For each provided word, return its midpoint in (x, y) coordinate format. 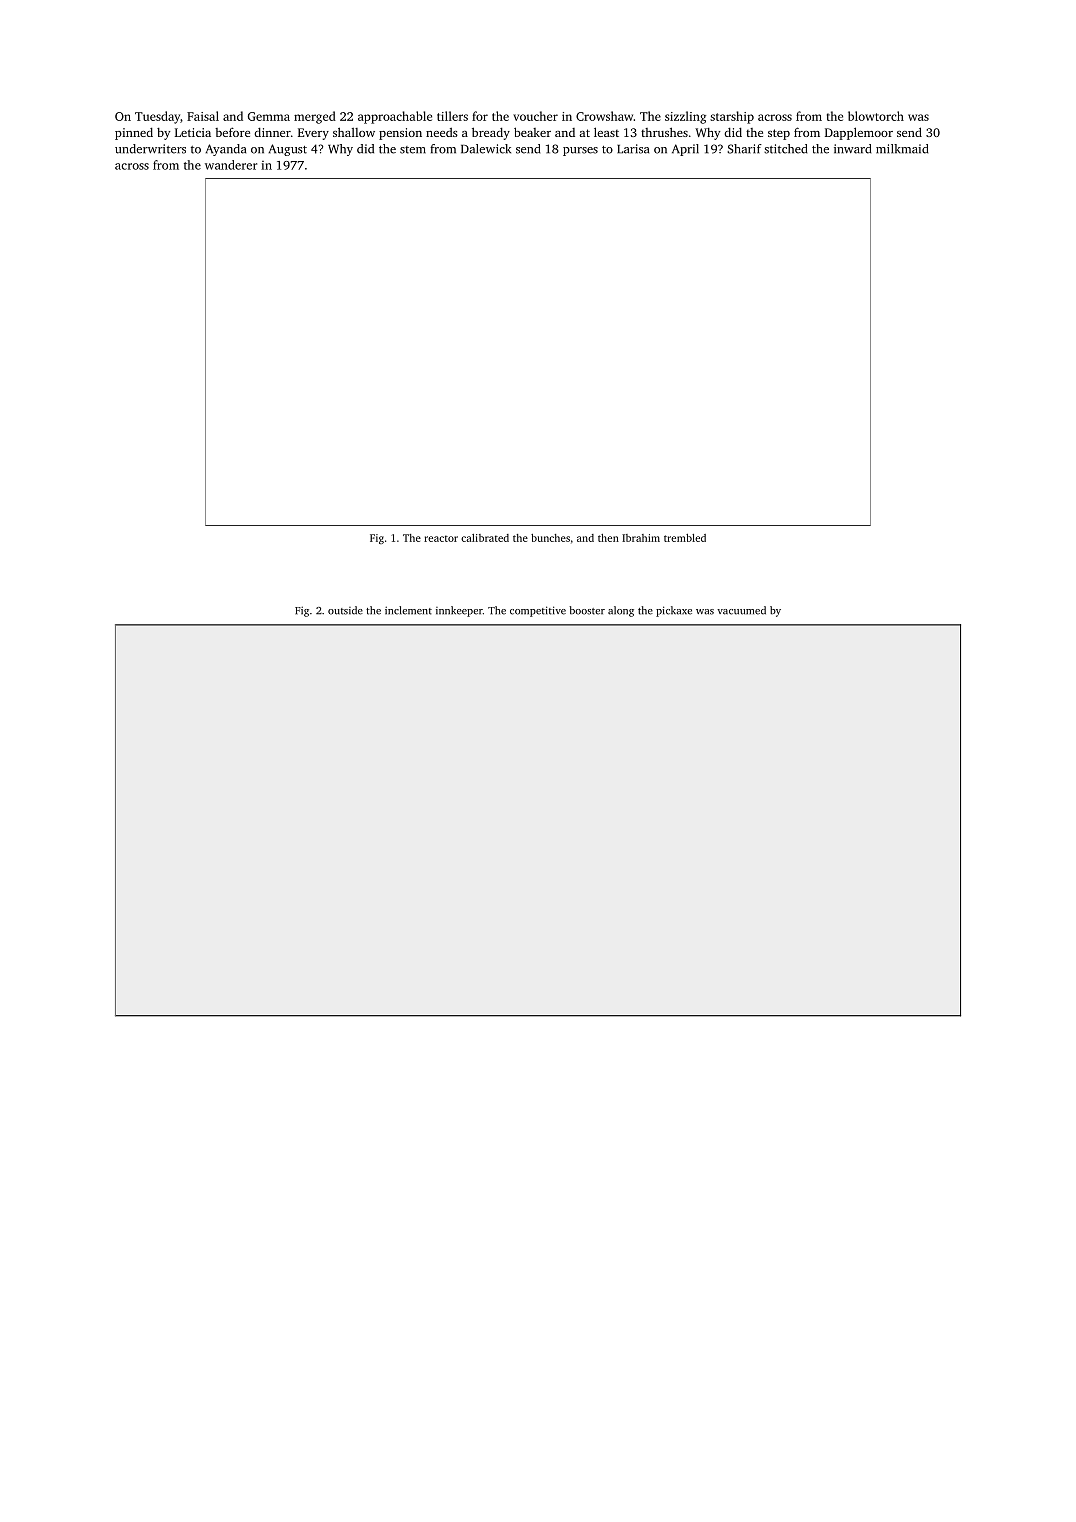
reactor (441, 538)
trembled (685, 538)
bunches (550, 538)
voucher (535, 116)
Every (313, 134)
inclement (408, 610)
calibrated (485, 538)
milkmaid (902, 149)
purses (580, 151)
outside (345, 610)
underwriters (150, 149)
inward (852, 149)
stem (413, 150)
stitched (785, 149)
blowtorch (876, 116)
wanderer (231, 165)
